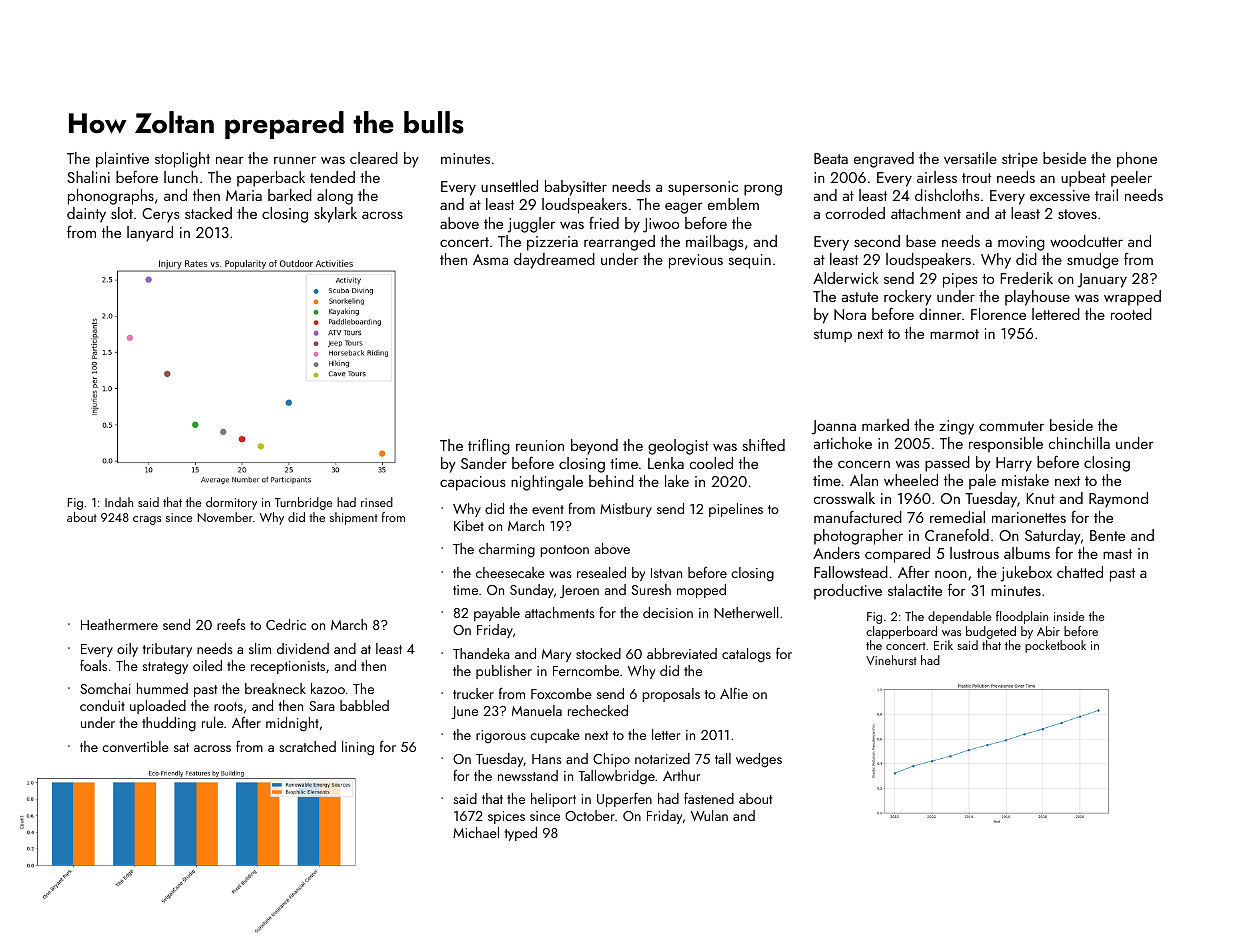  Describe the element at coordinates (624, 799) in the screenshot. I see `Upperfen` at that location.
